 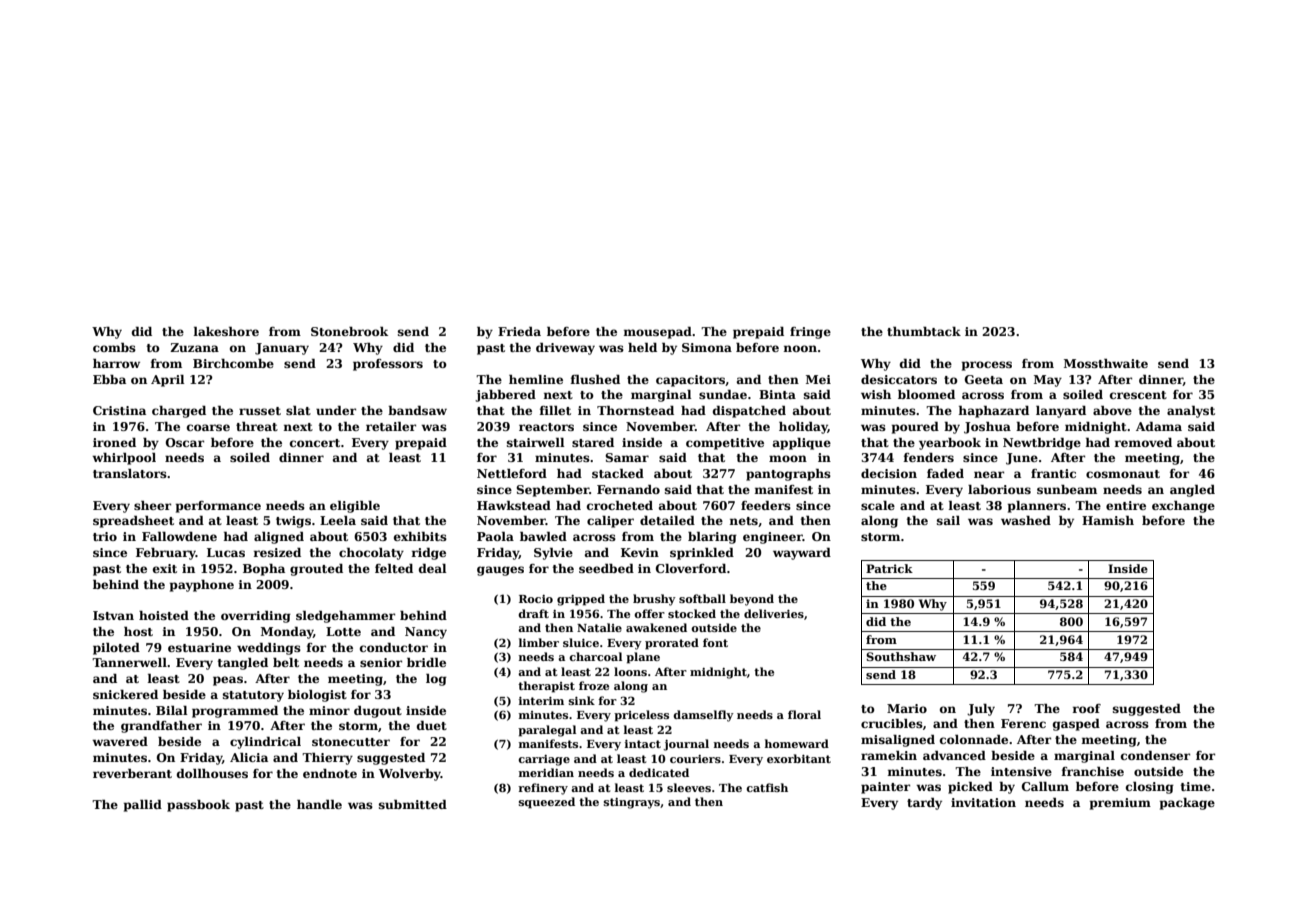 I want to click on professors, so click(x=388, y=365).
